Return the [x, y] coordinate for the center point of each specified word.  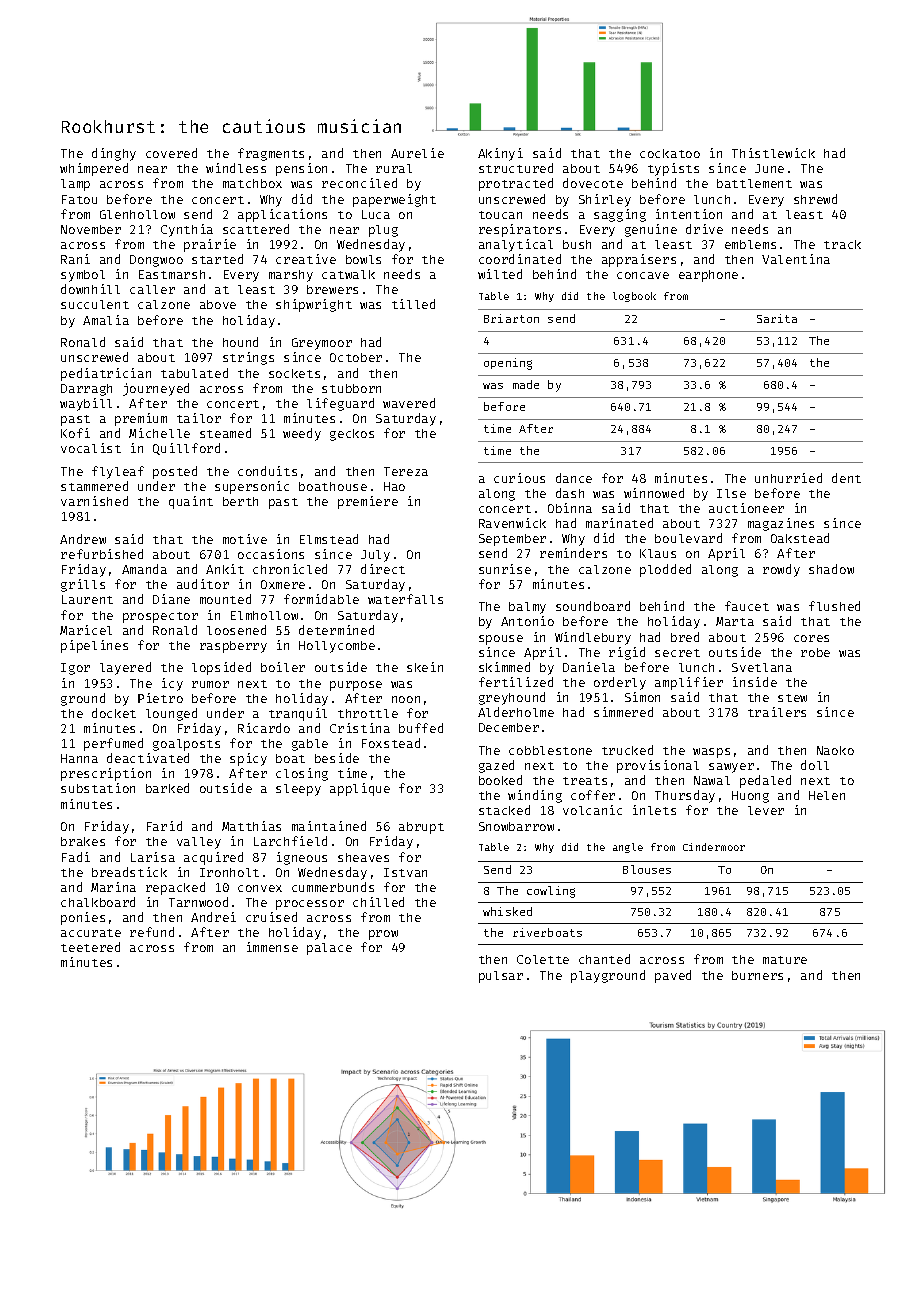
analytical [516, 245]
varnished [94, 501]
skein [425, 667]
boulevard [688, 538]
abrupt [421, 828]
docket [114, 713]
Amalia [106, 320]
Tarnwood [198, 902]
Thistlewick [773, 153]
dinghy [114, 154]
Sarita [777, 318]
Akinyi [500, 154]
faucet [747, 606]
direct [383, 569]
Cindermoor [714, 847]
